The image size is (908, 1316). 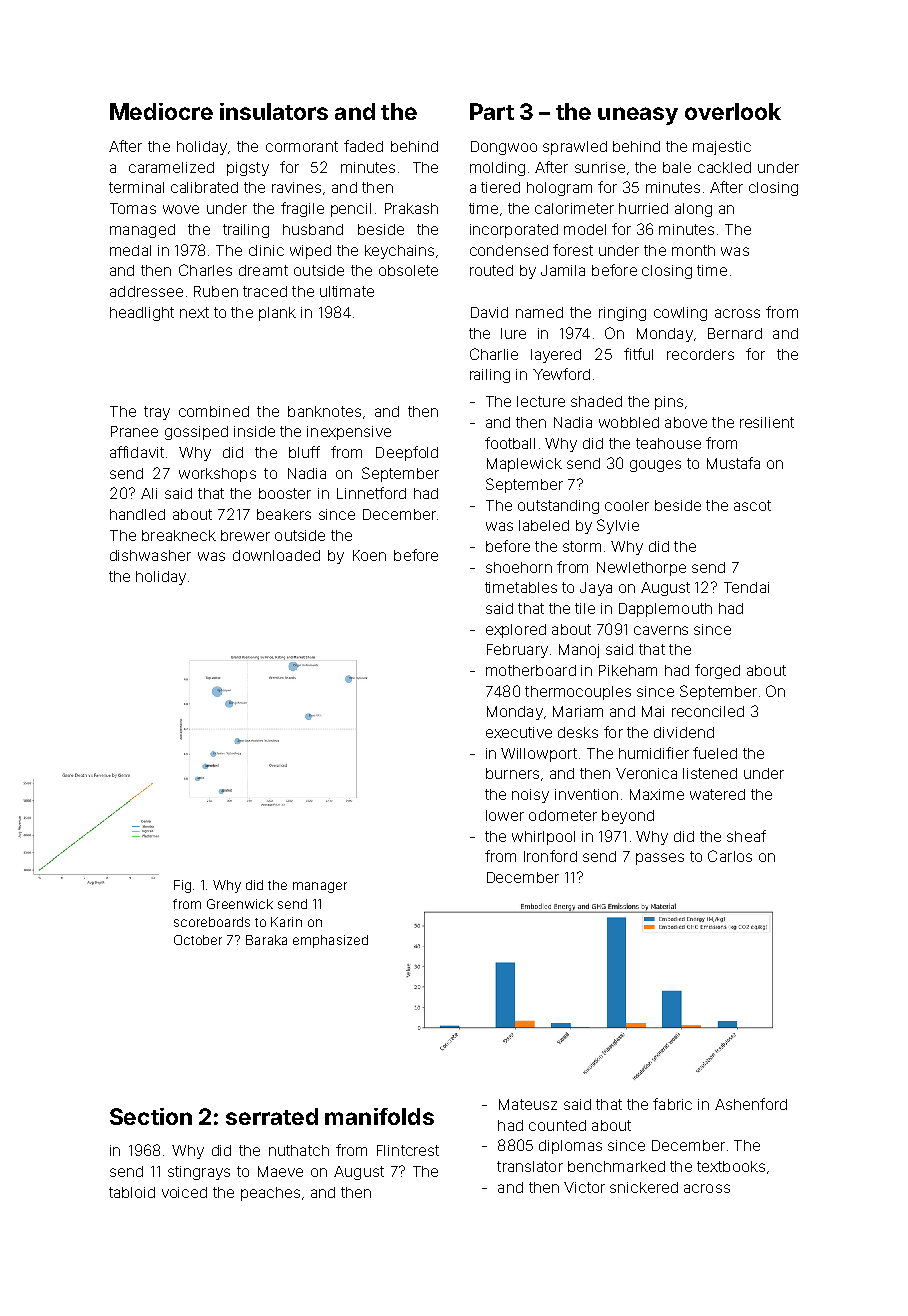 What do you see at coordinates (752, 505) in the page?
I see `ascot` at bounding box center [752, 505].
